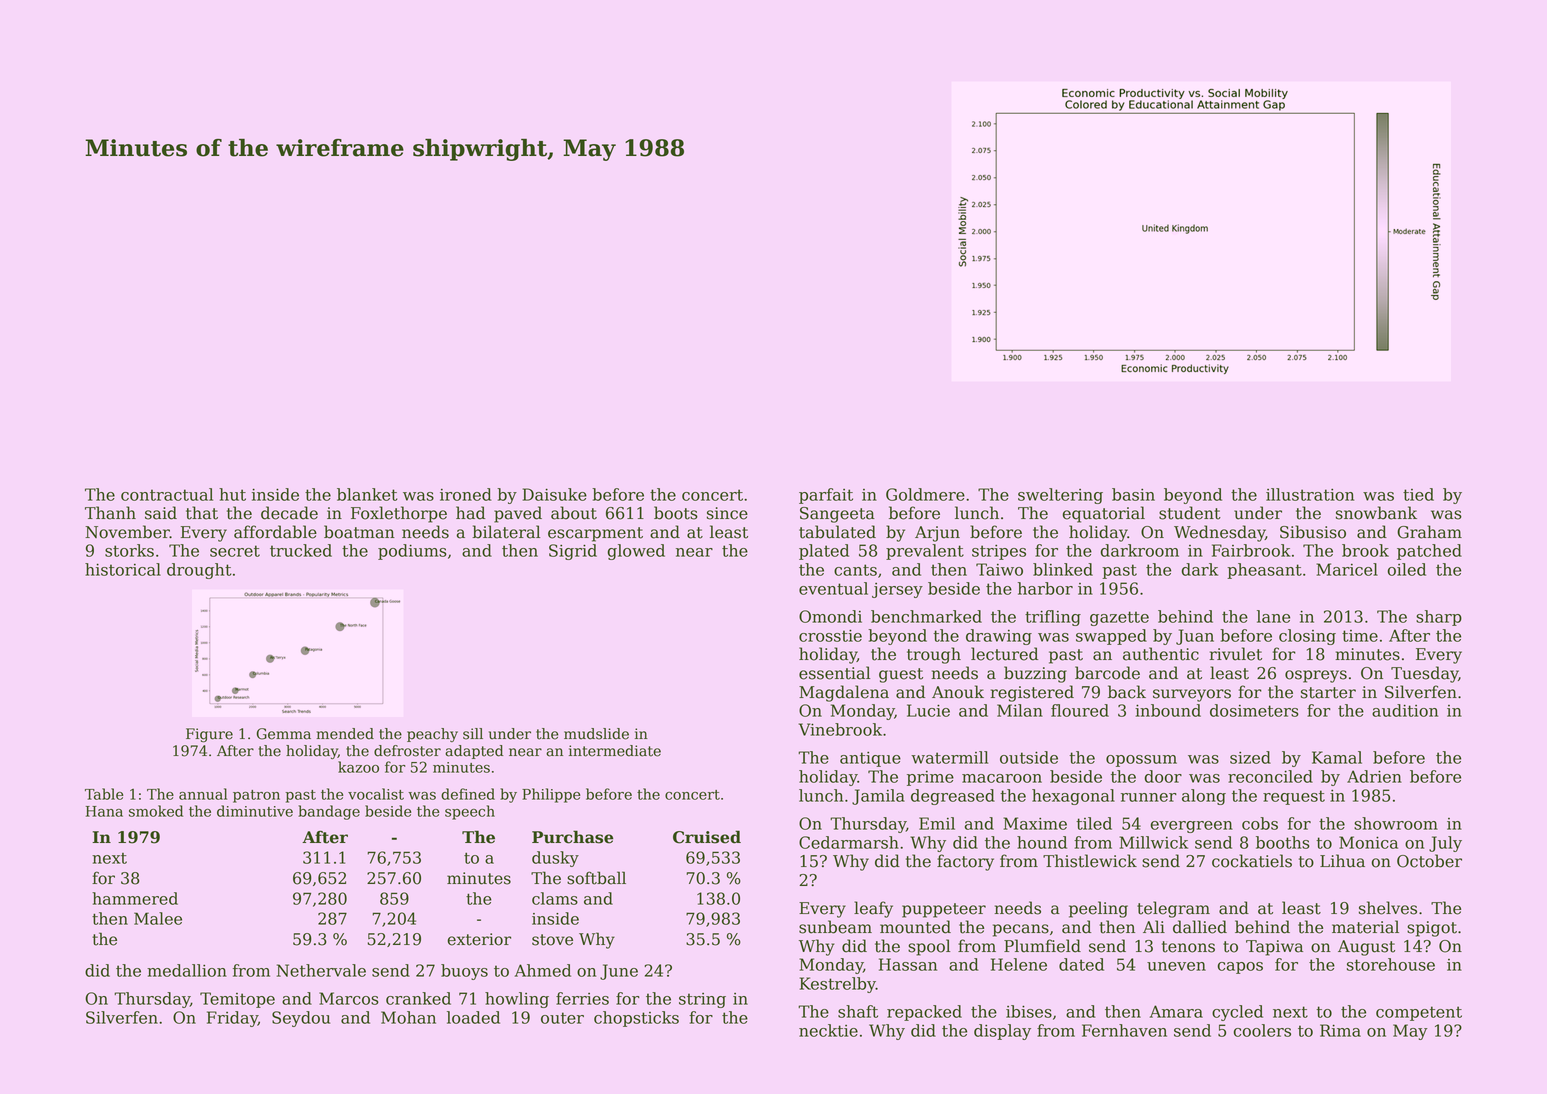 The width and height of the screenshot is (1547, 1094). I want to click on Nethervale, so click(321, 970).
